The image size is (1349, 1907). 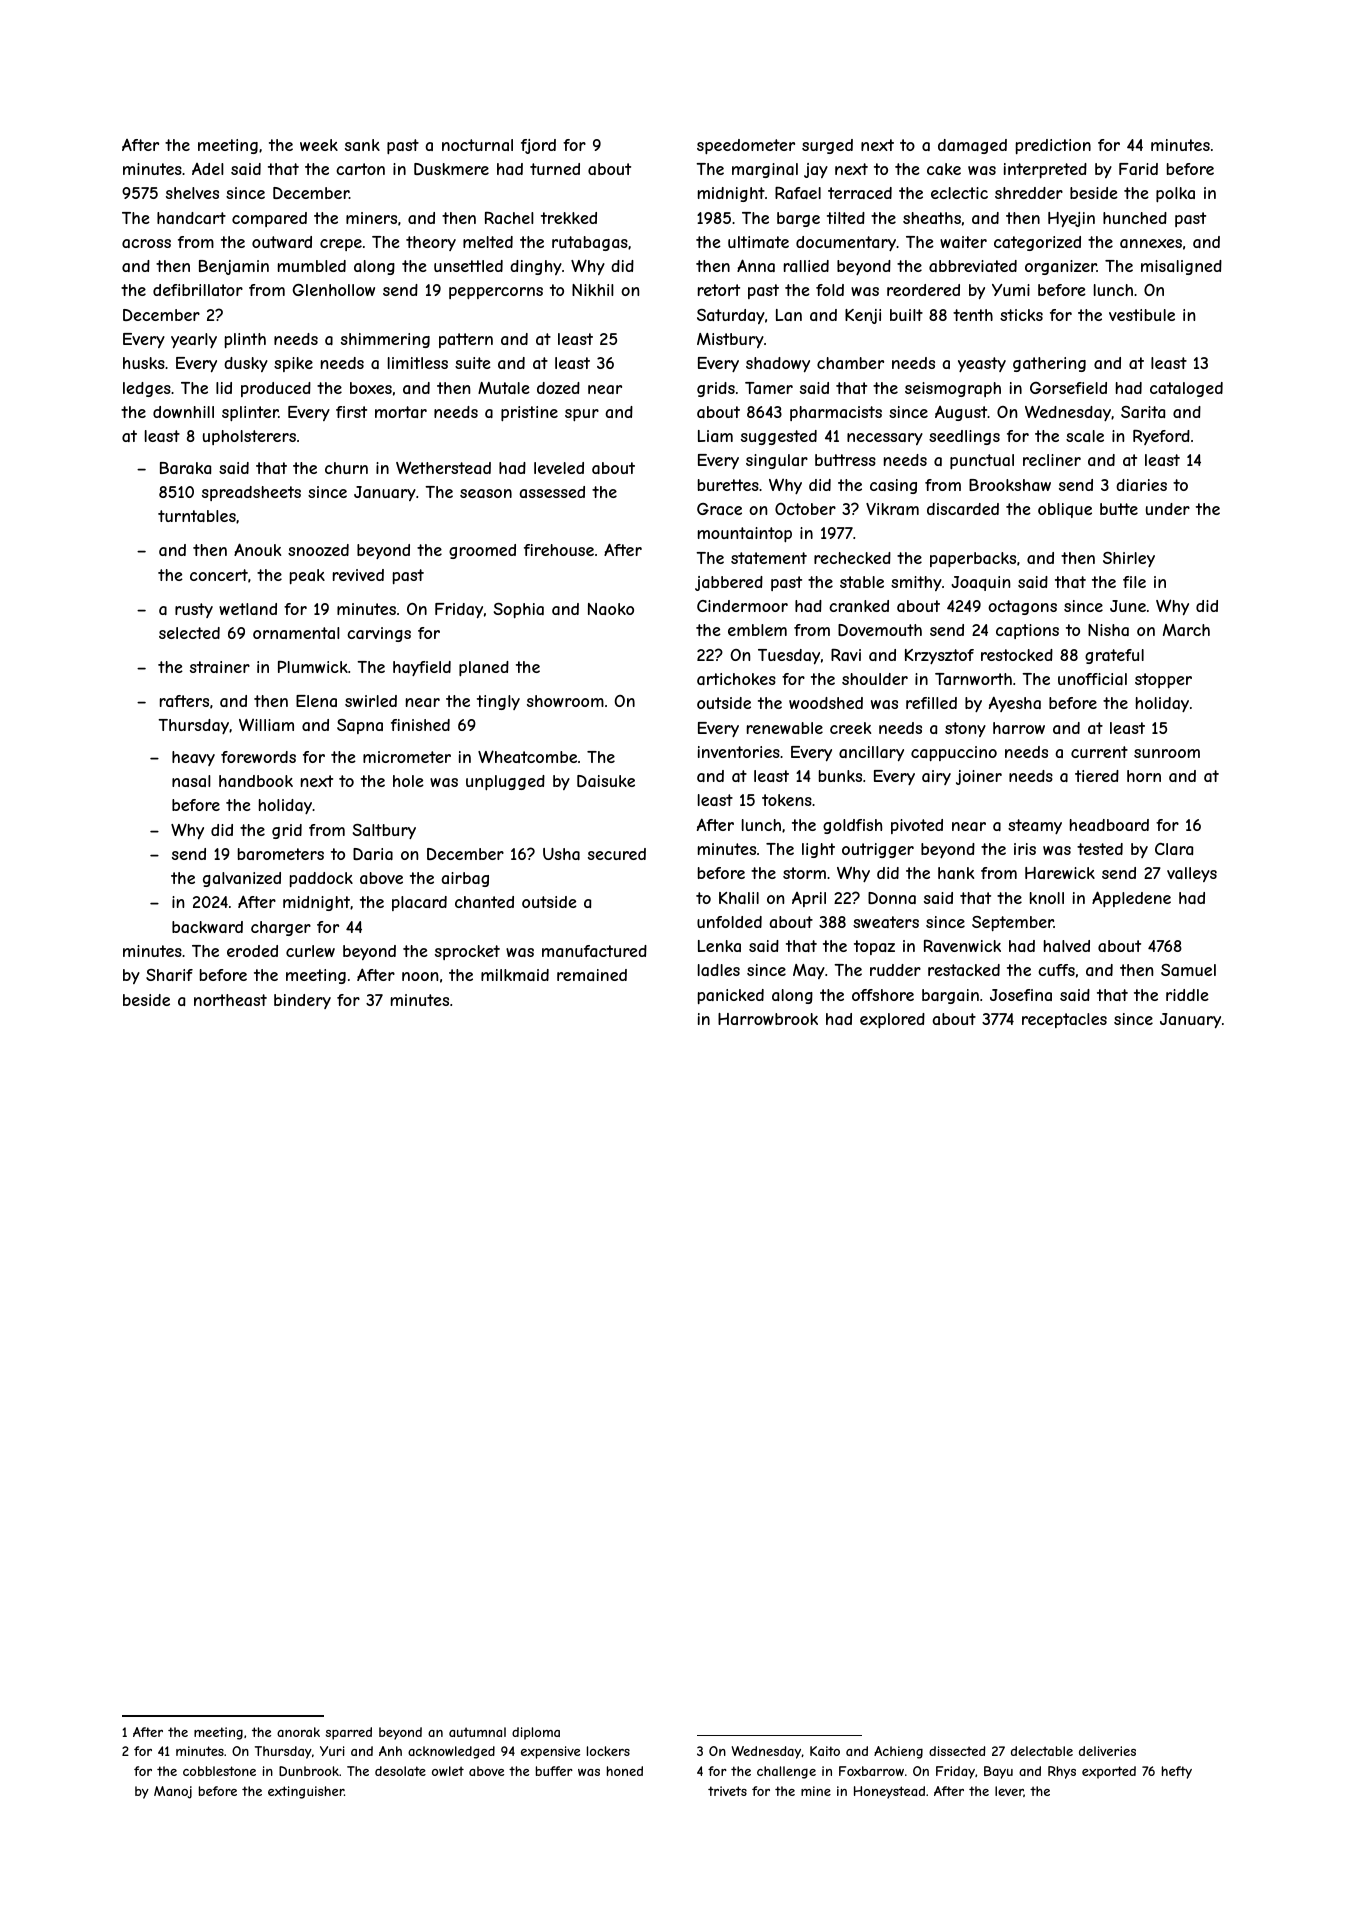 What do you see at coordinates (1186, 630) in the image?
I see `March` at bounding box center [1186, 630].
